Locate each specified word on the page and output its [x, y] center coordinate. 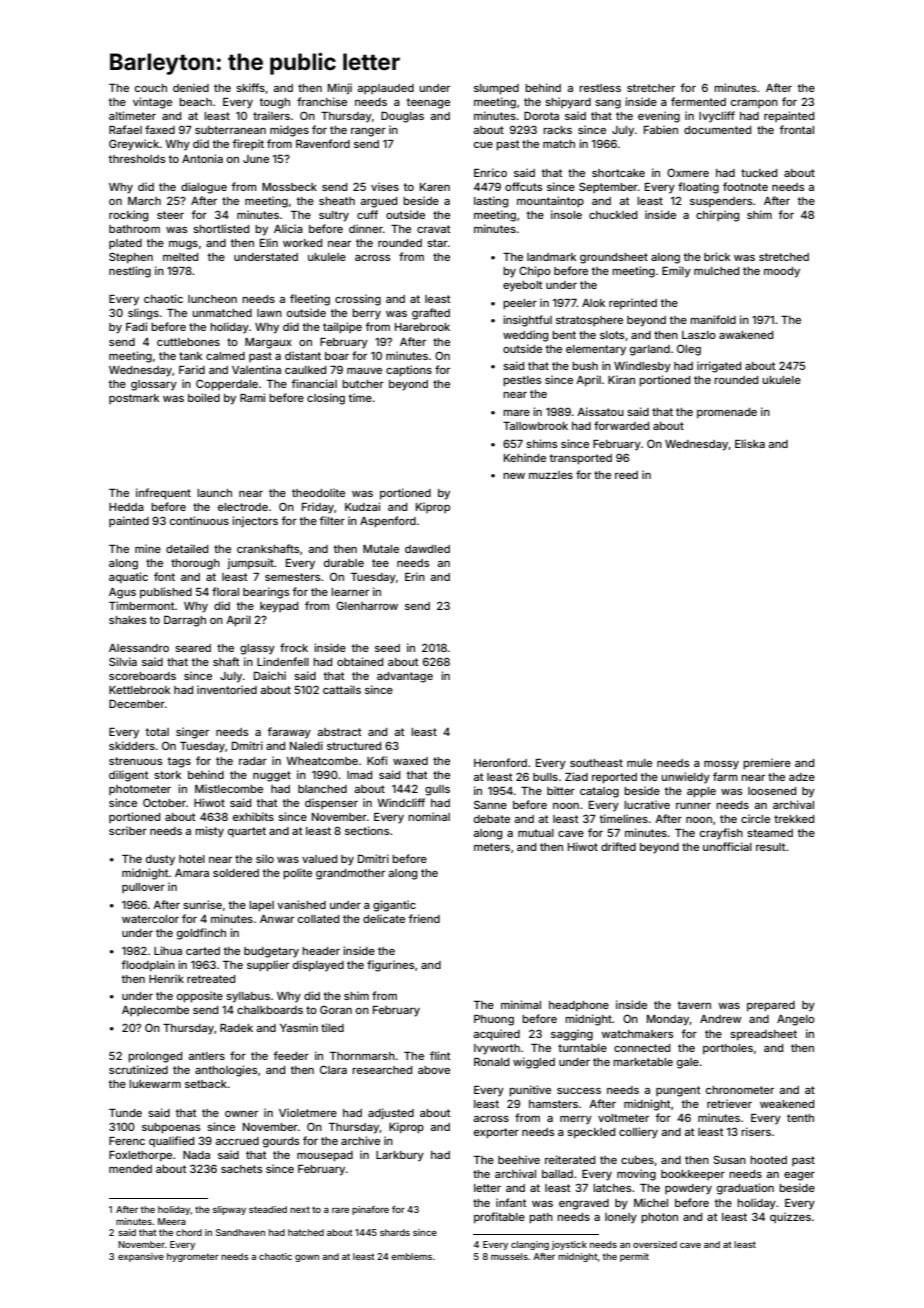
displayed [318, 966]
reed [626, 475]
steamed [770, 833]
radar [253, 761]
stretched [784, 257]
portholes [728, 1049]
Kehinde [525, 457]
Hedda [126, 507]
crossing [358, 300]
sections [367, 830]
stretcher [651, 88]
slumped [496, 89]
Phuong [494, 1020]
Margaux [268, 343]
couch [151, 88]
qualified [171, 1142]
